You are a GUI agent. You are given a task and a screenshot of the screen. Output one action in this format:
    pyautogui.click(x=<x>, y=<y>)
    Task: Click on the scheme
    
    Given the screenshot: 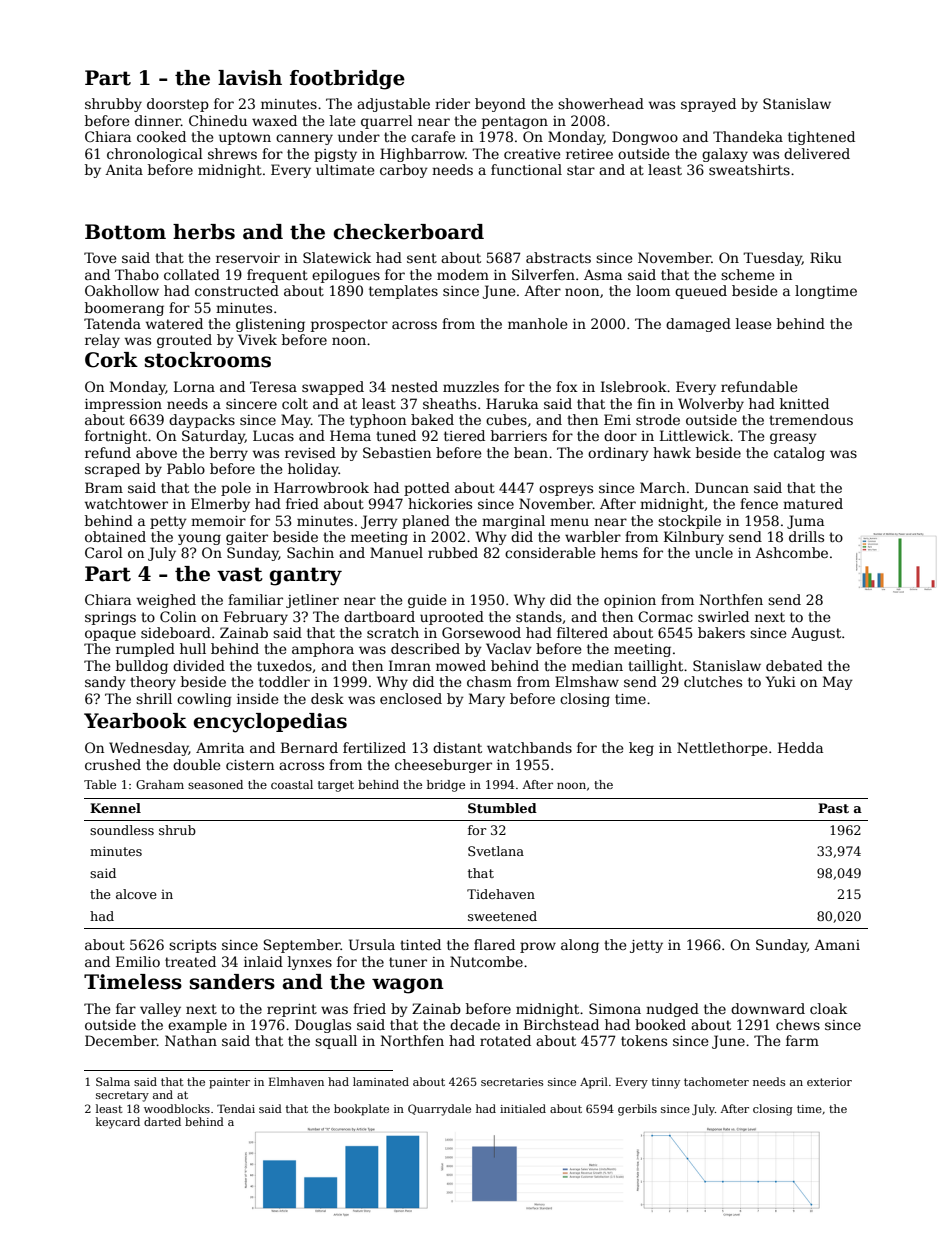 What is the action you would take?
    pyautogui.click(x=748, y=274)
